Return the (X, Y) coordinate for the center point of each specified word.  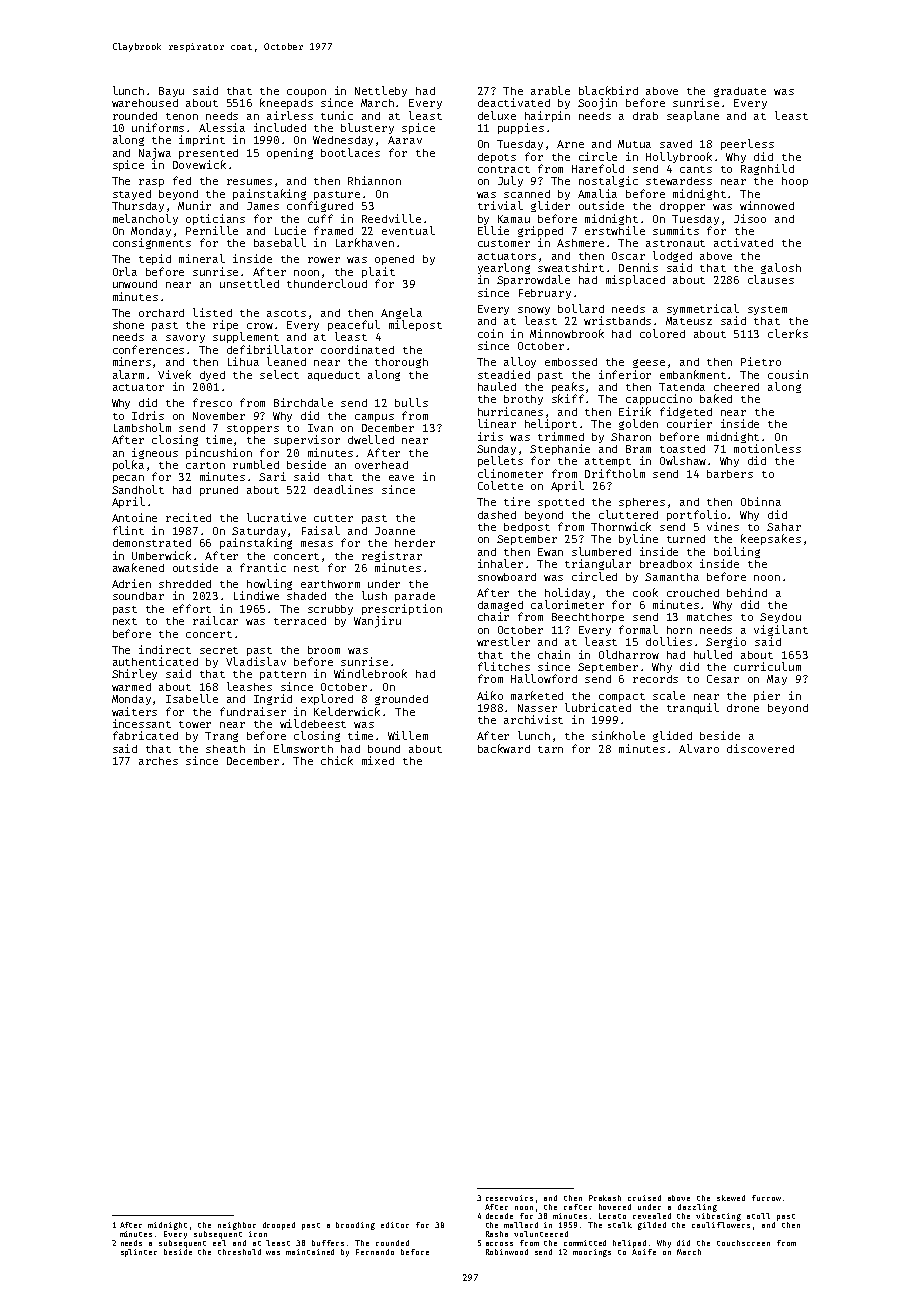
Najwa (155, 154)
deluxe (497, 115)
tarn (550, 749)
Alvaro (699, 748)
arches (158, 761)
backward (504, 748)
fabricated (145, 735)
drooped (279, 1226)
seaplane (693, 116)
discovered (760, 748)
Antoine (134, 517)
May (777, 680)
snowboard (507, 577)
